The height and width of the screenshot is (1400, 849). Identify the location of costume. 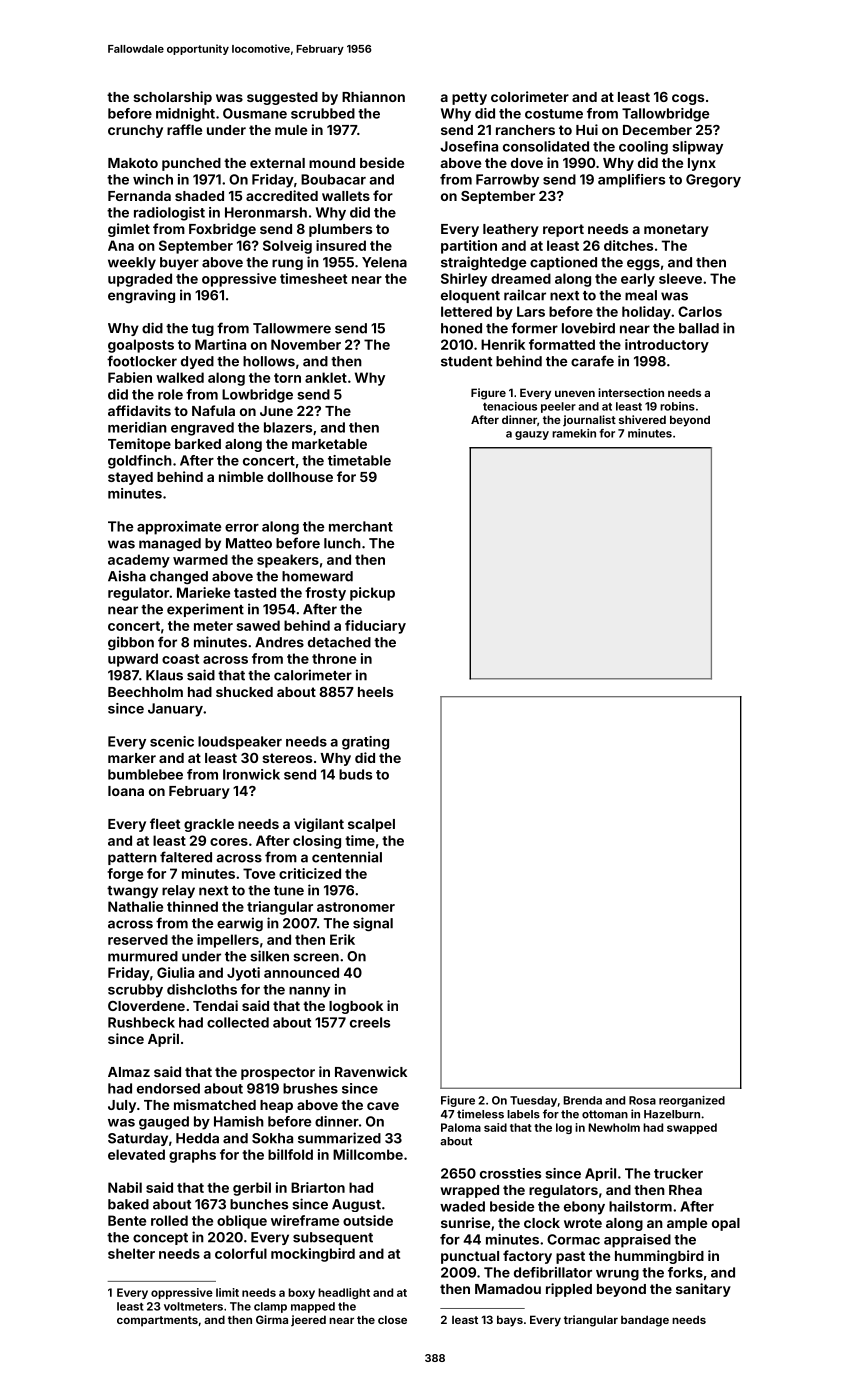
(554, 114).
